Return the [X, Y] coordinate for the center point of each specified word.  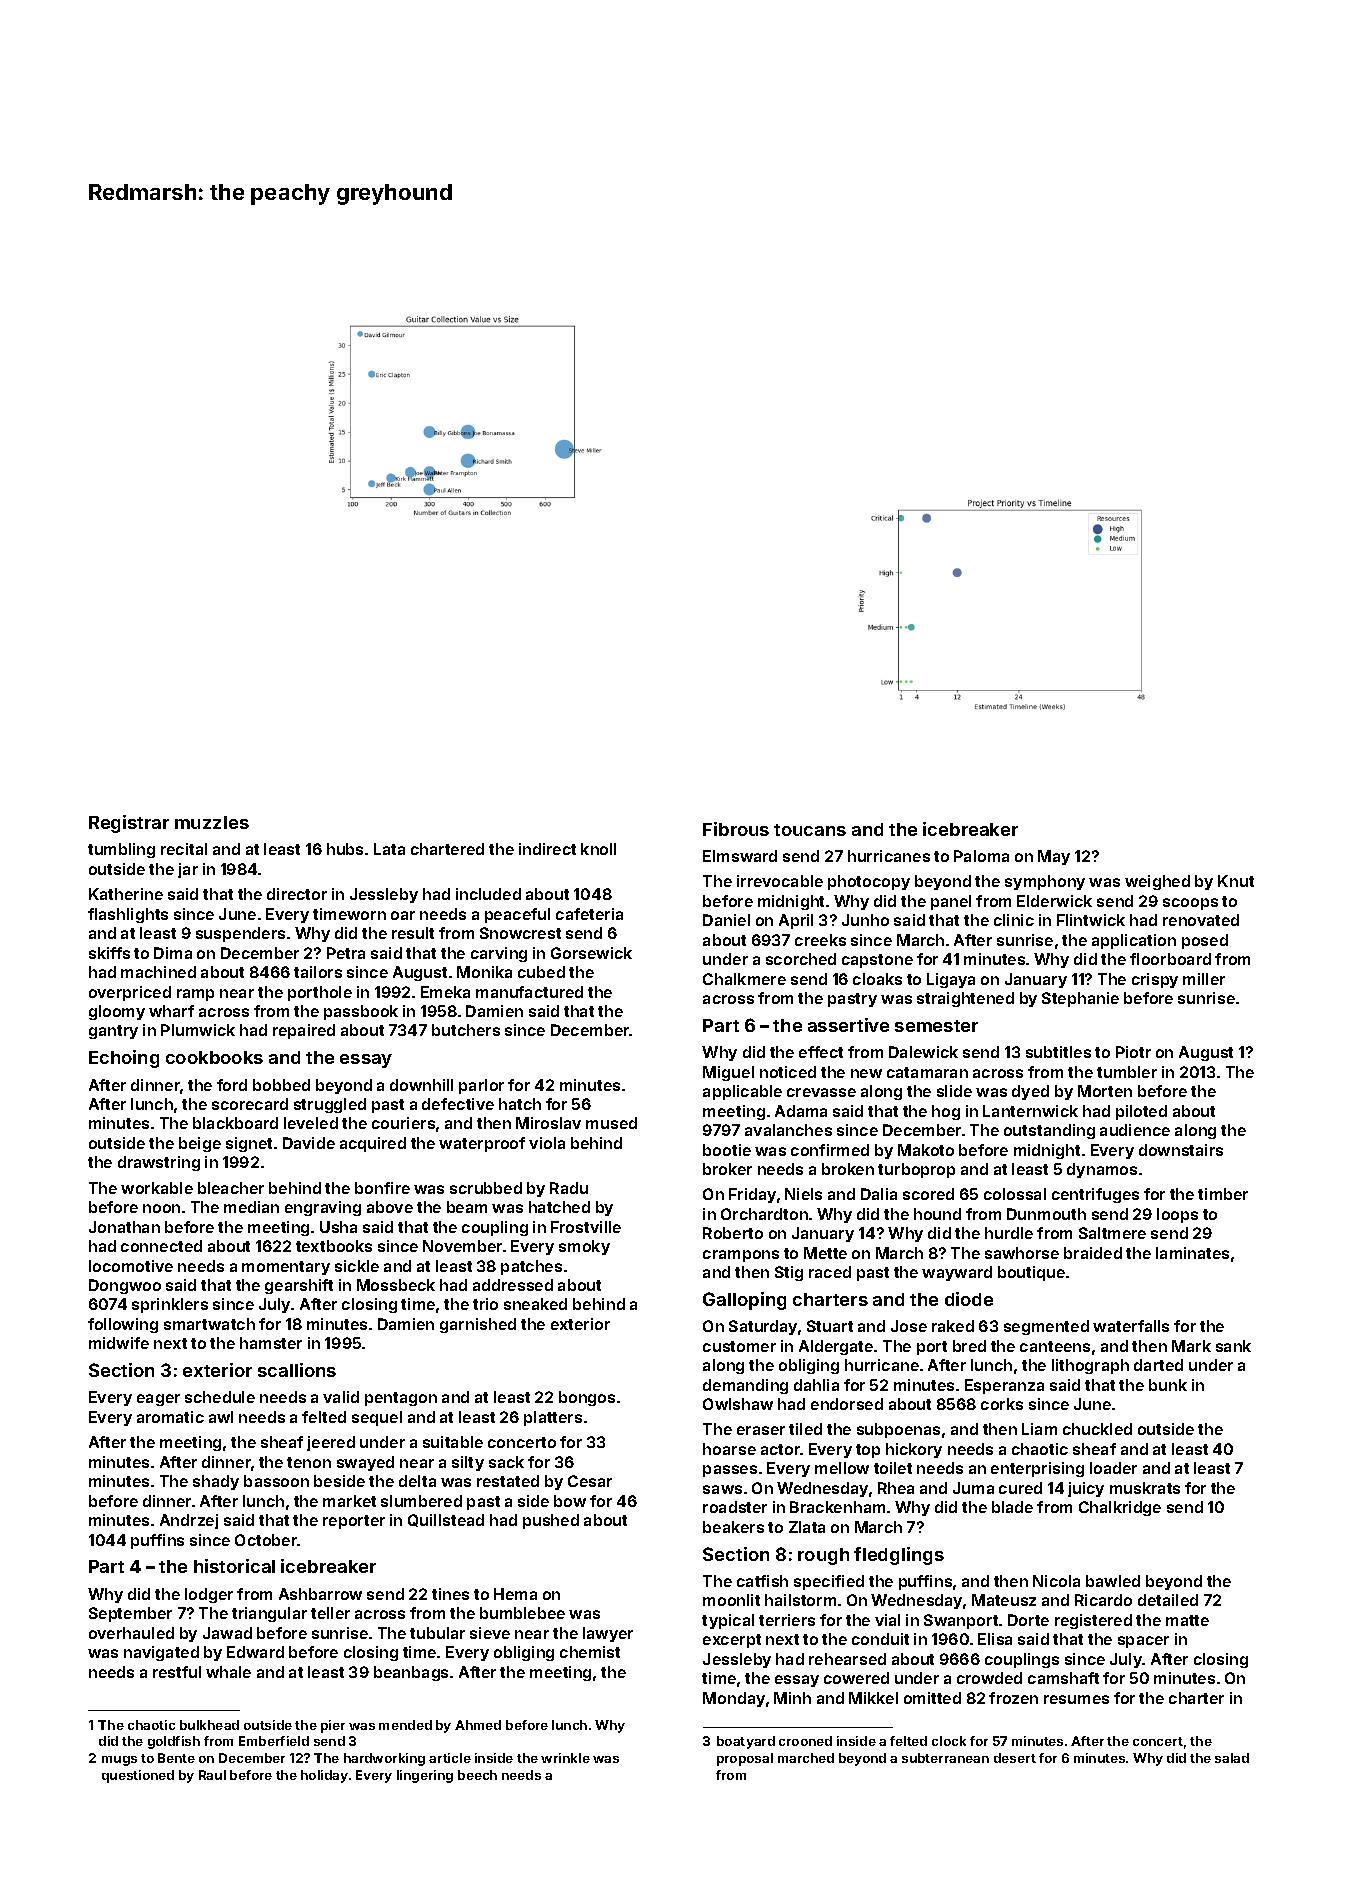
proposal [745, 1759]
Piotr [1133, 1052]
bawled [1113, 1581]
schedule [220, 1397]
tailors [318, 972]
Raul [212, 1775]
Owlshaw [738, 1404]
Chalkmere [744, 979]
